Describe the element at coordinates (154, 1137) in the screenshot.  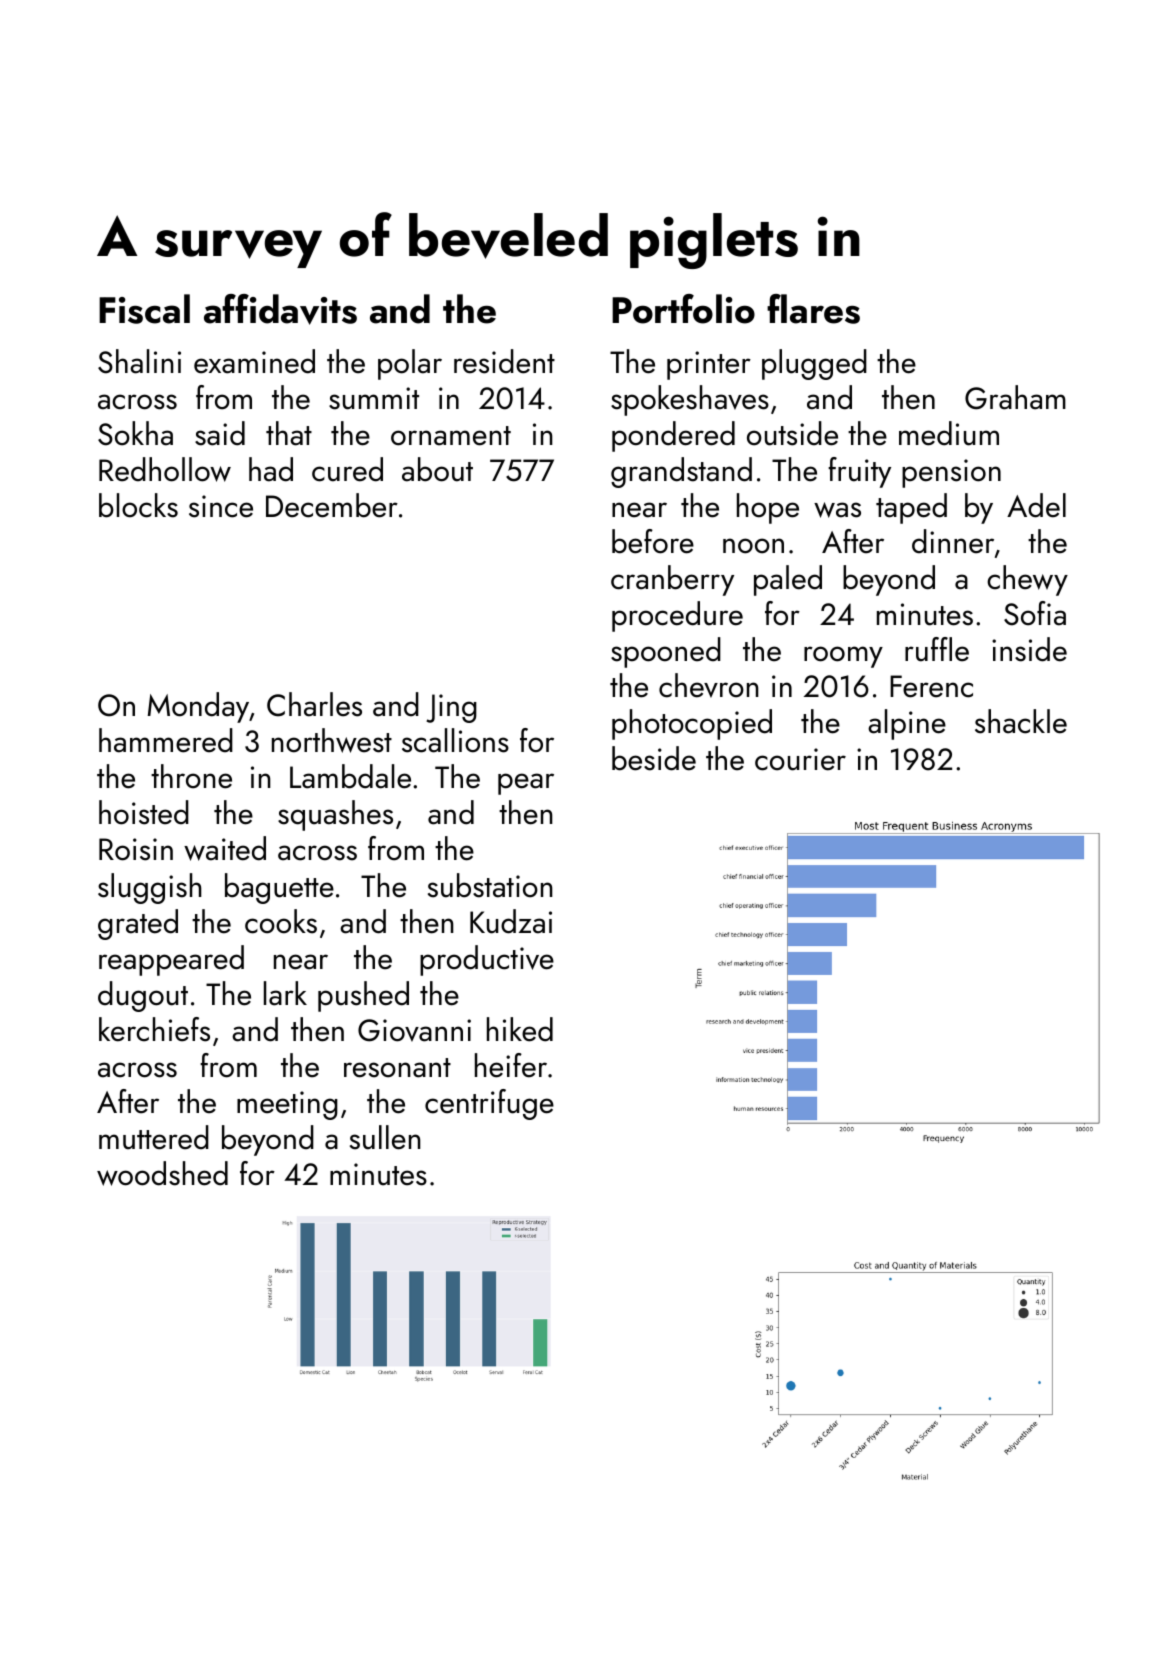
I see `muttered` at that location.
